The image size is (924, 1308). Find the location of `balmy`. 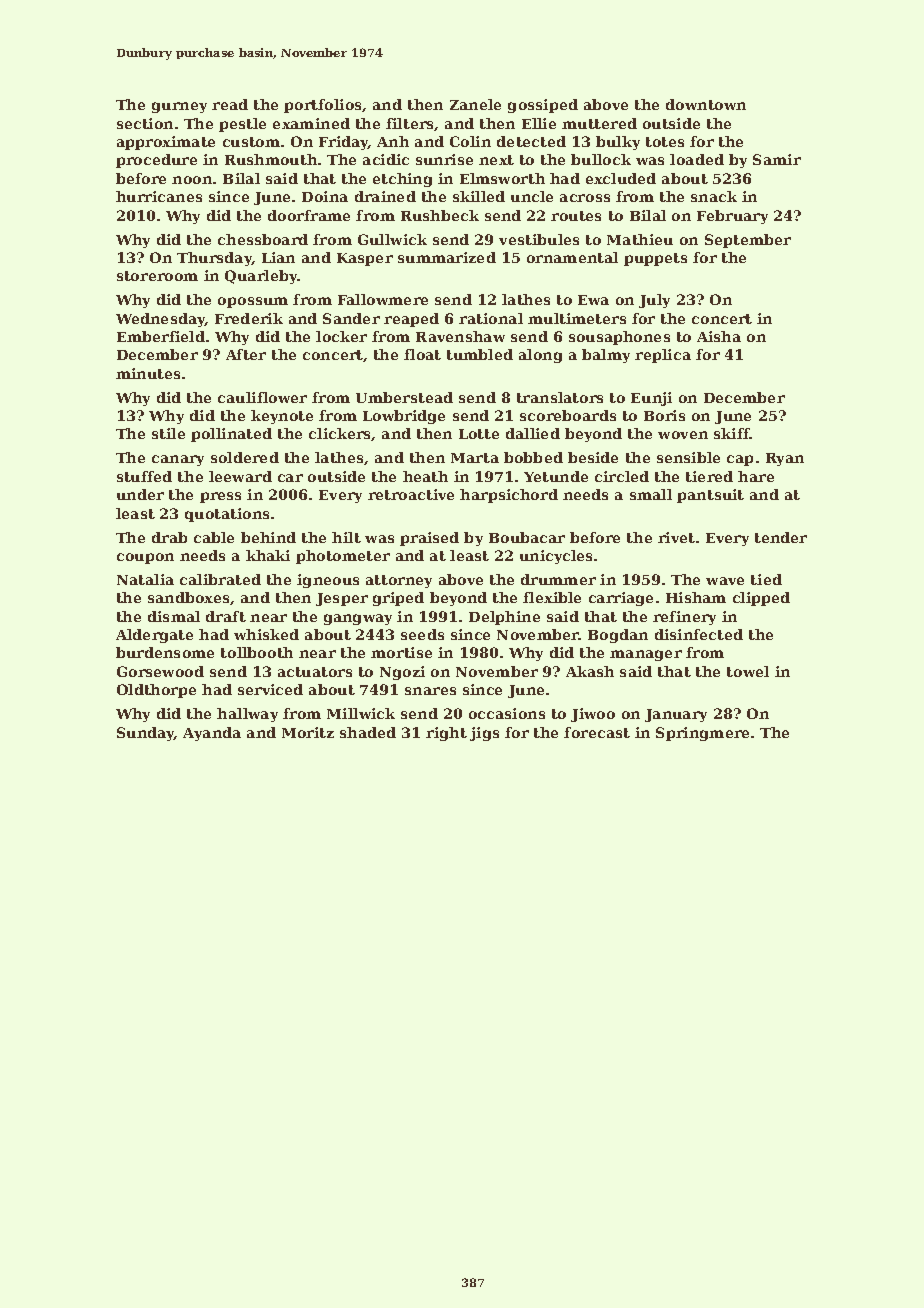

balmy is located at coordinates (606, 356).
